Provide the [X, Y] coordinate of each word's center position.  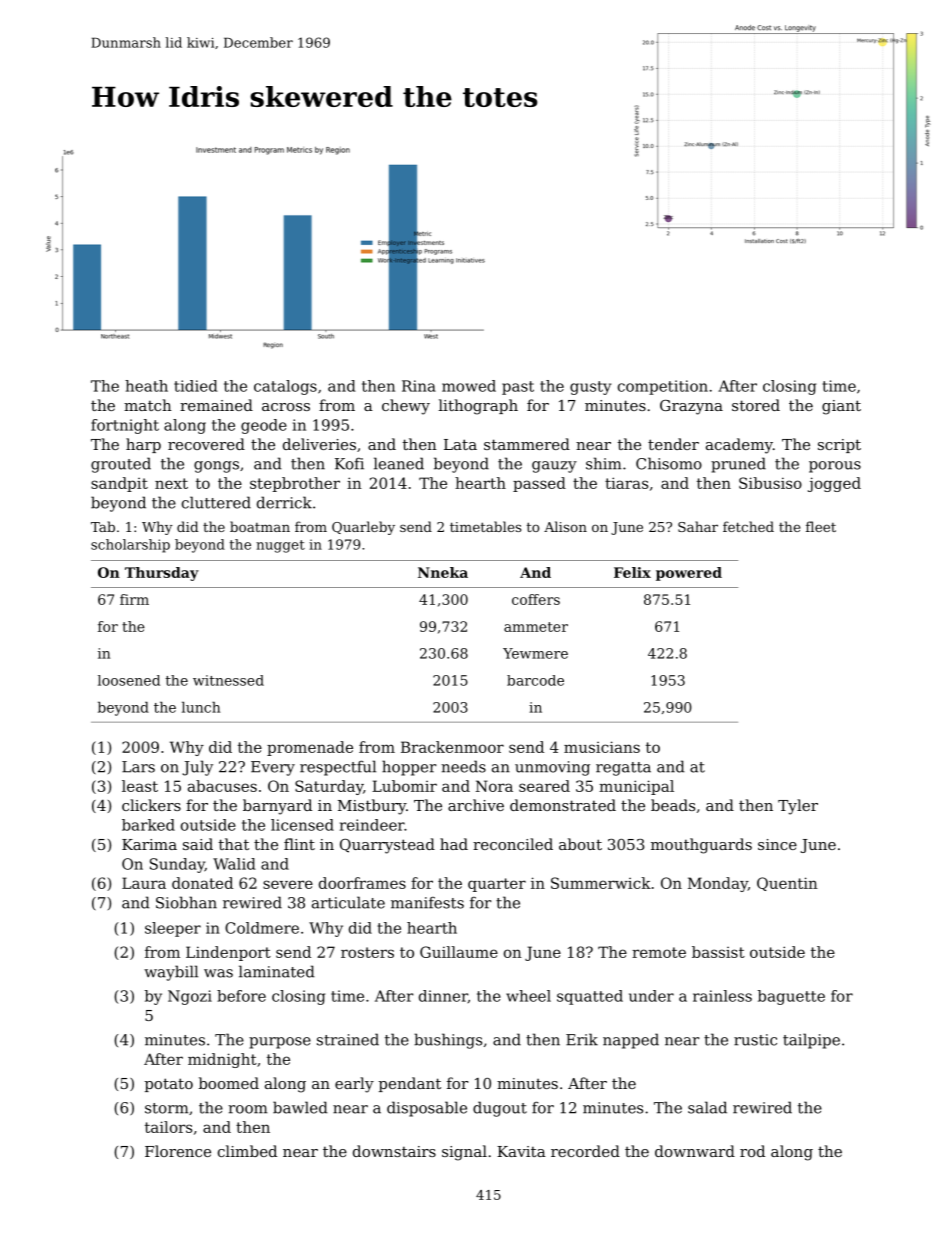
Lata [460, 444]
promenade [310, 748]
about [580, 844]
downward [695, 1151]
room [247, 1109]
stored [756, 405]
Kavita [521, 1151]
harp [143, 445]
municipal [636, 787]
